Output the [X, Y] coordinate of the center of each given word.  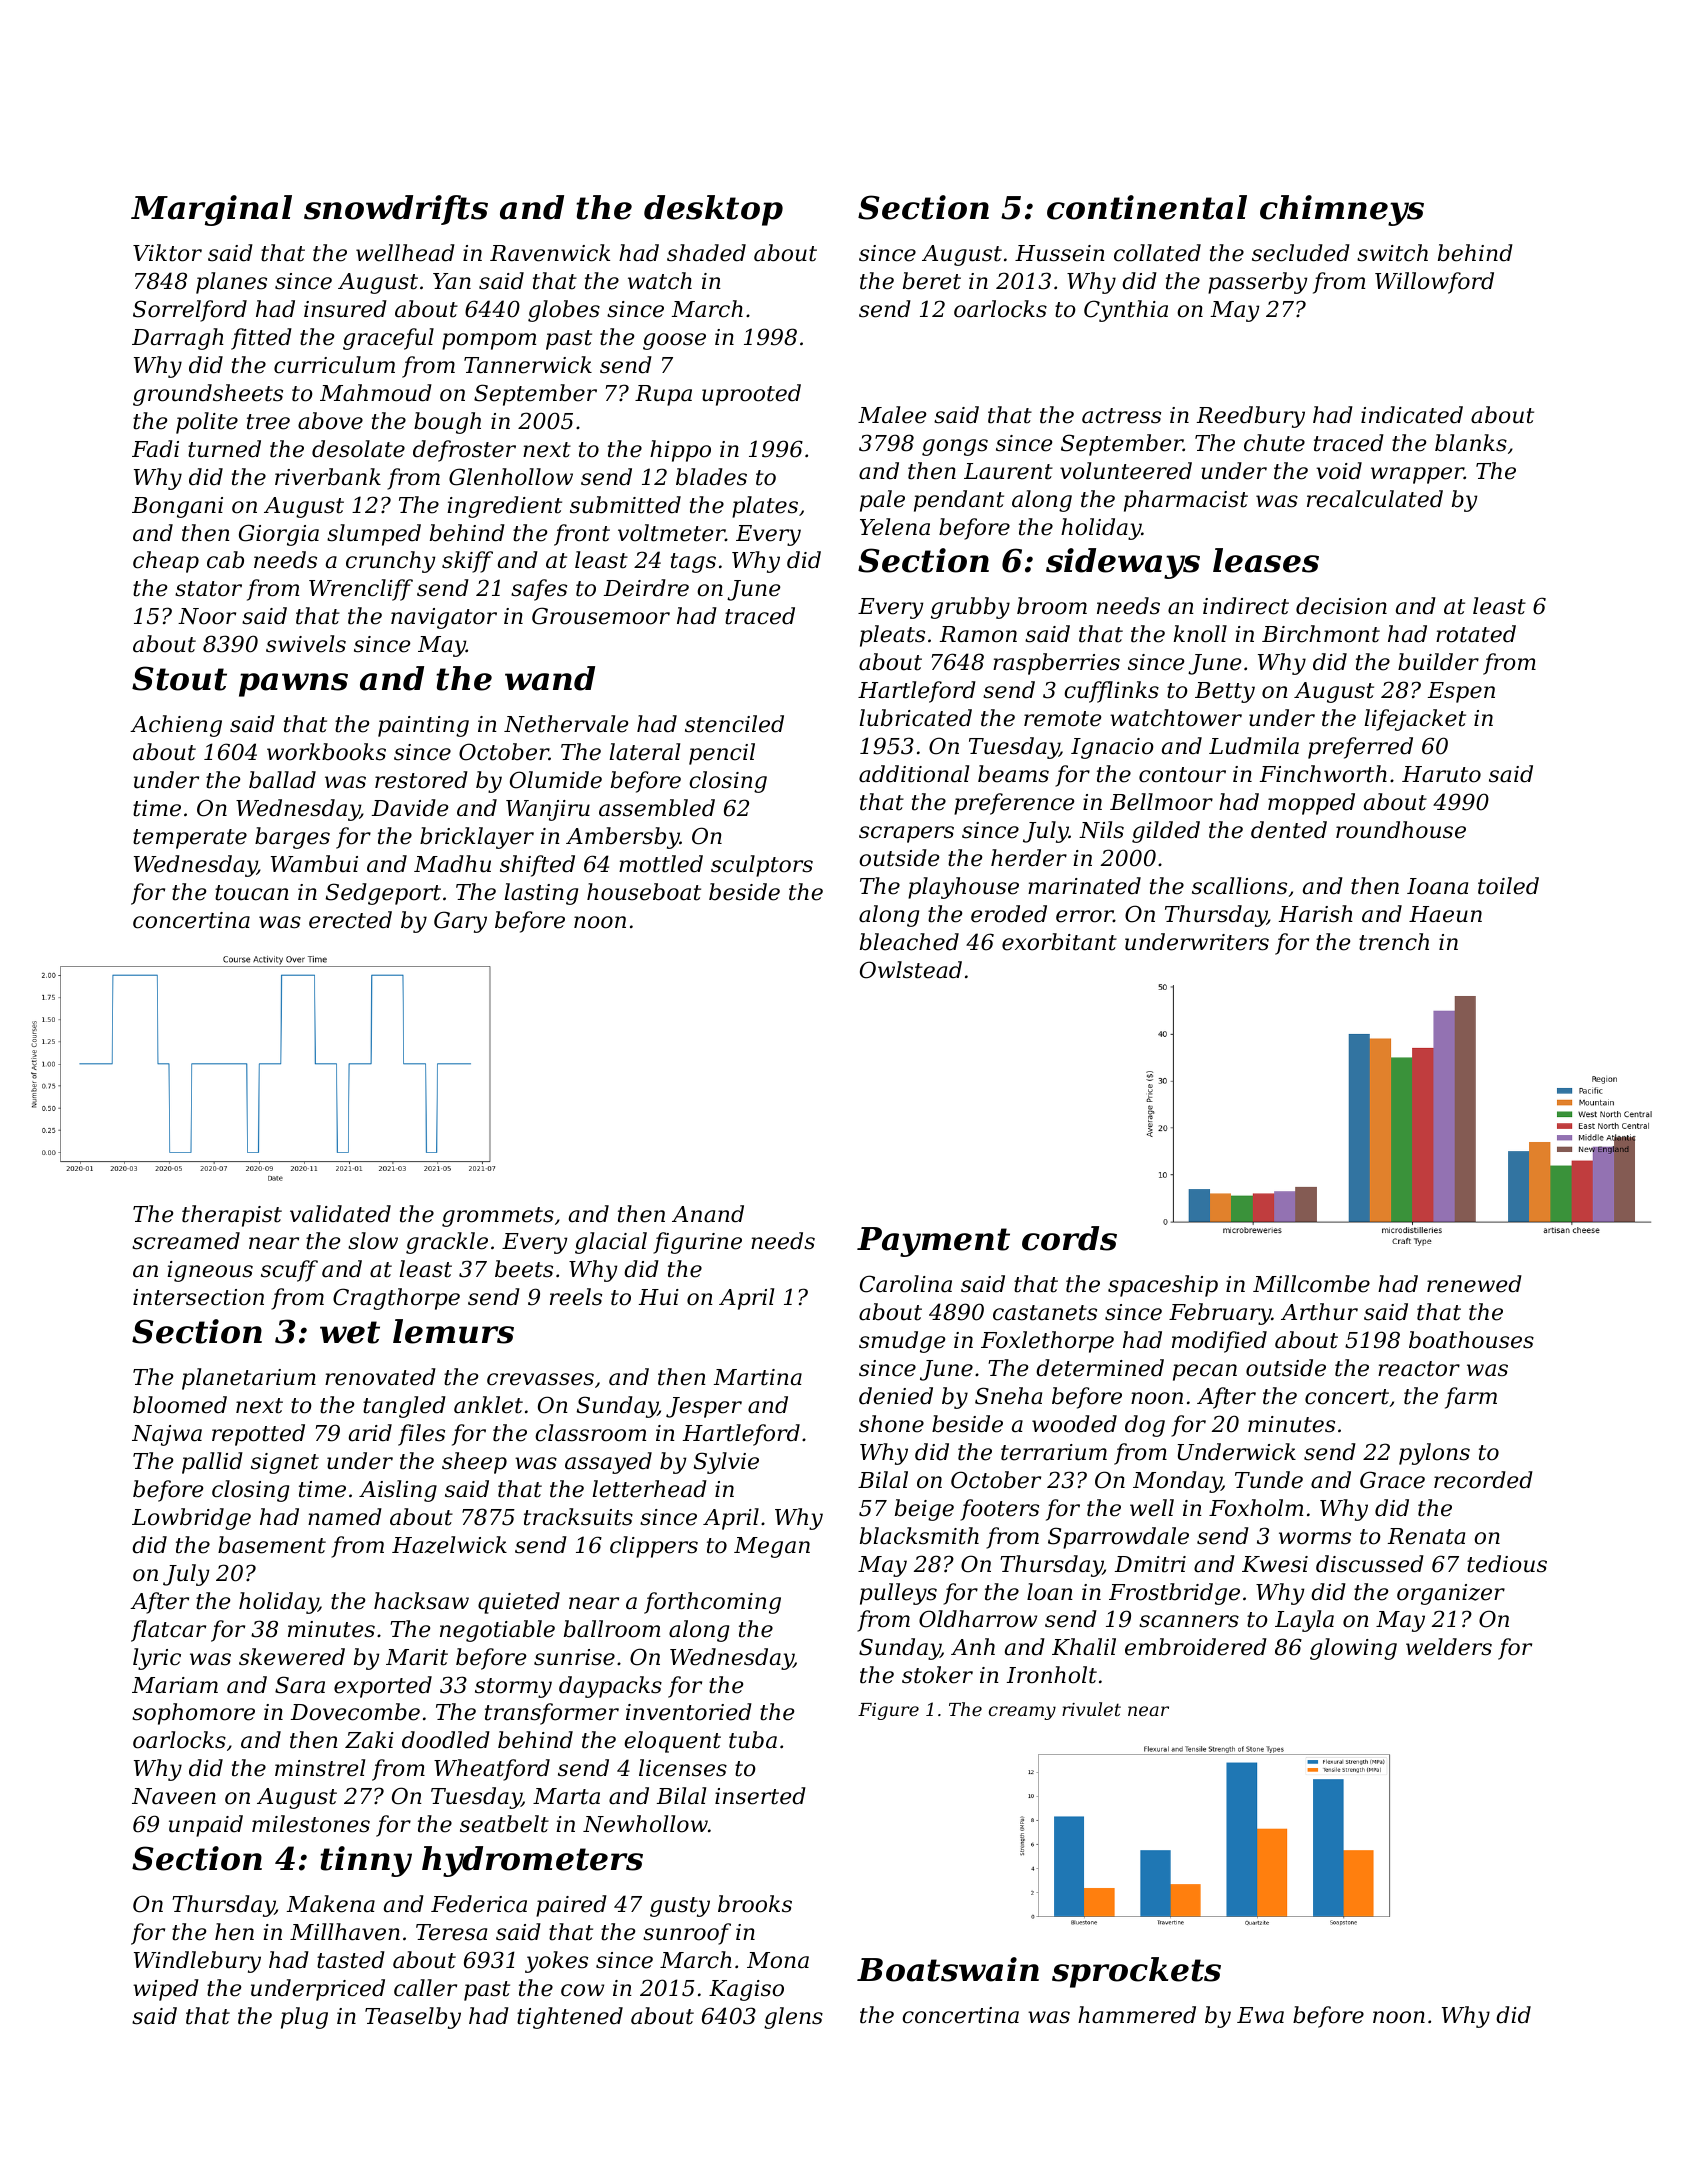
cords [1069, 1238]
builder [1438, 662]
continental [1147, 207]
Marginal [211, 210]
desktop [713, 210]
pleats [892, 636]
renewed [1474, 1284]
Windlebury [197, 1962]
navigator [444, 618]
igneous [210, 1271]
